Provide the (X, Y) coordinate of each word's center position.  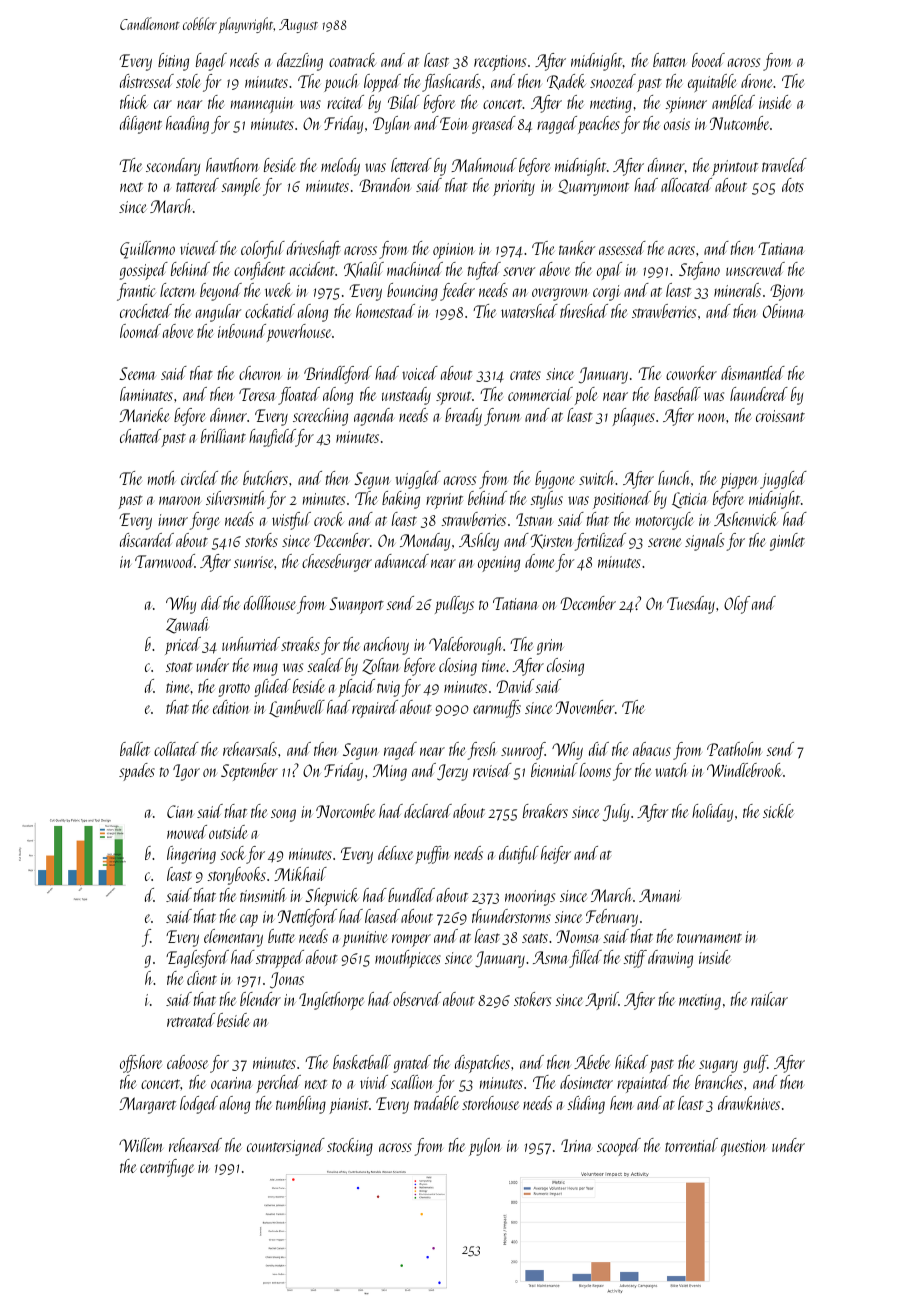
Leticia (690, 500)
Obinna (784, 311)
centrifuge (167, 1168)
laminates (146, 394)
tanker (577, 248)
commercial (540, 394)
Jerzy (452, 772)
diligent (141, 125)
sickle (778, 811)
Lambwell (297, 708)
